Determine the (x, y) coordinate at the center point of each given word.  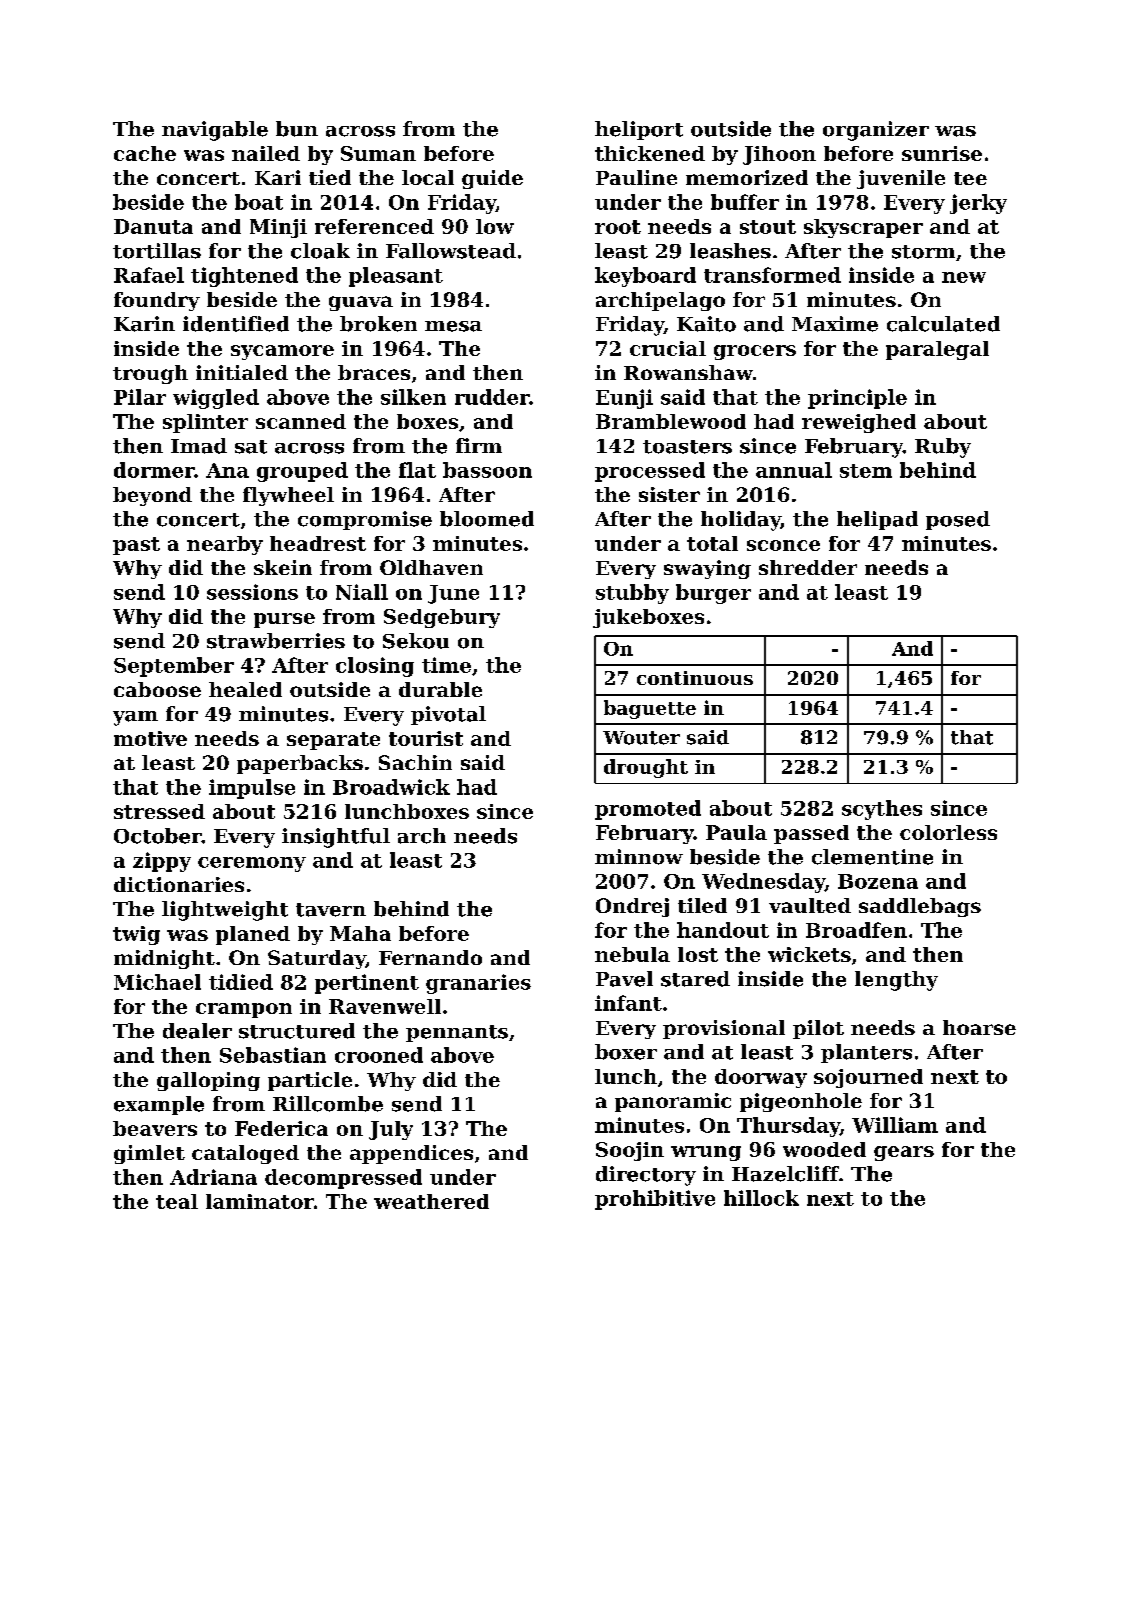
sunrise (942, 153)
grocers (755, 352)
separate (333, 741)
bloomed (487, 519)
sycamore (282, 352)
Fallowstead (451, 251)
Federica (281, 1128)
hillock (761, 1198)
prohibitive (655, 1200)
